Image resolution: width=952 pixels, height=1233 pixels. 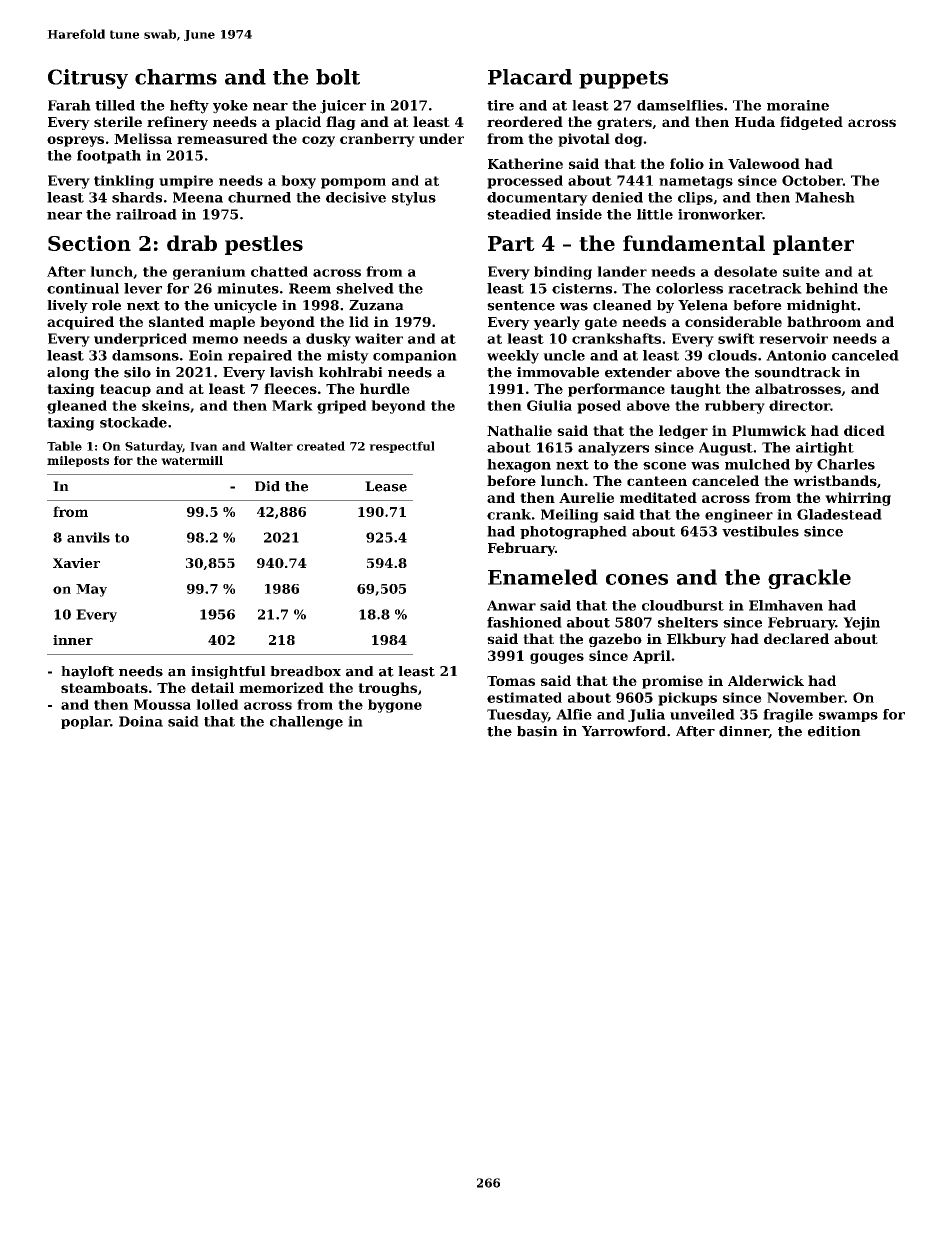 What do you see at coordinates (80, 323) in the document?
I see `acquired` at bounding box center [80, 323].
